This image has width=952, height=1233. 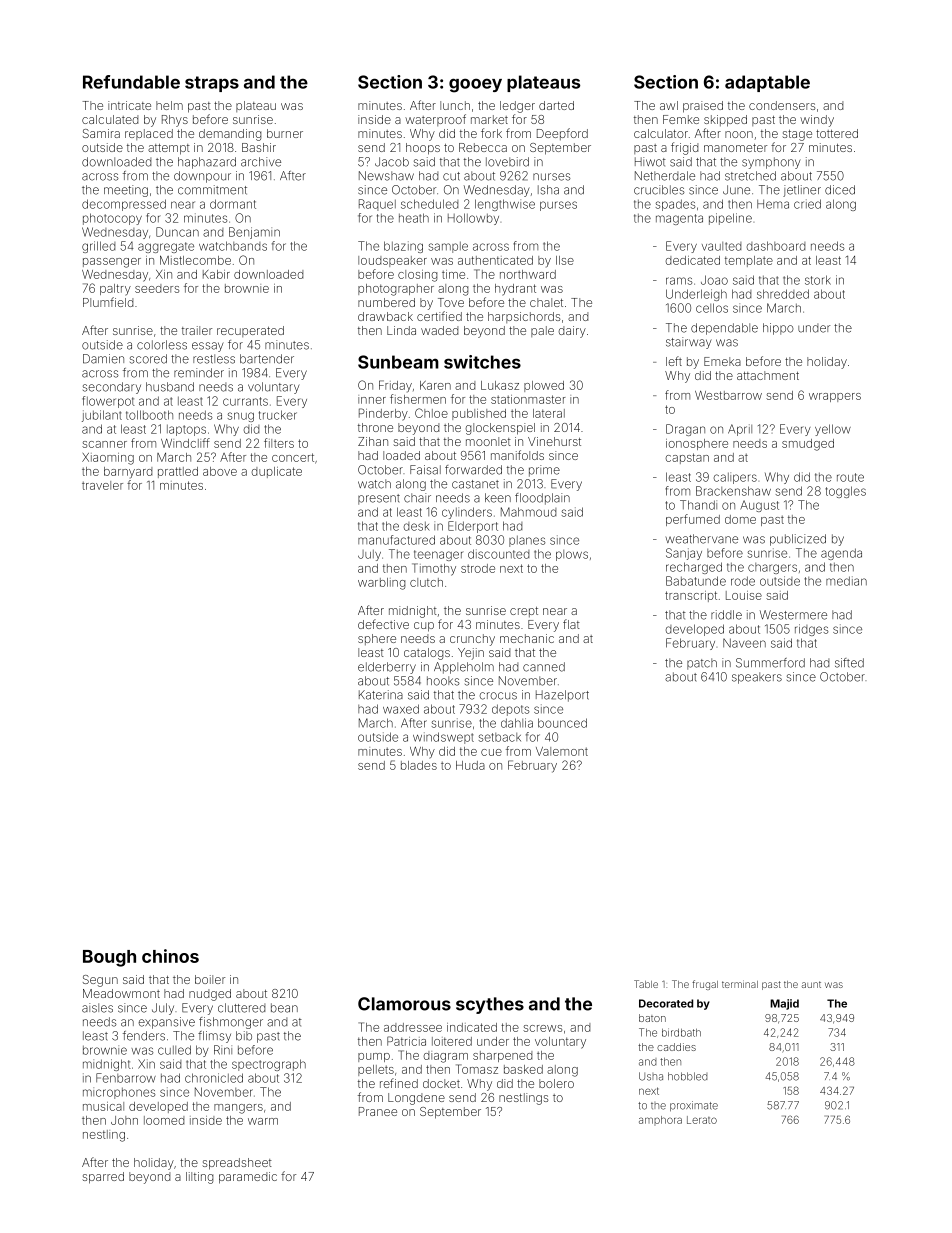 I want to click on condensers, so click(x=782, y=105).
